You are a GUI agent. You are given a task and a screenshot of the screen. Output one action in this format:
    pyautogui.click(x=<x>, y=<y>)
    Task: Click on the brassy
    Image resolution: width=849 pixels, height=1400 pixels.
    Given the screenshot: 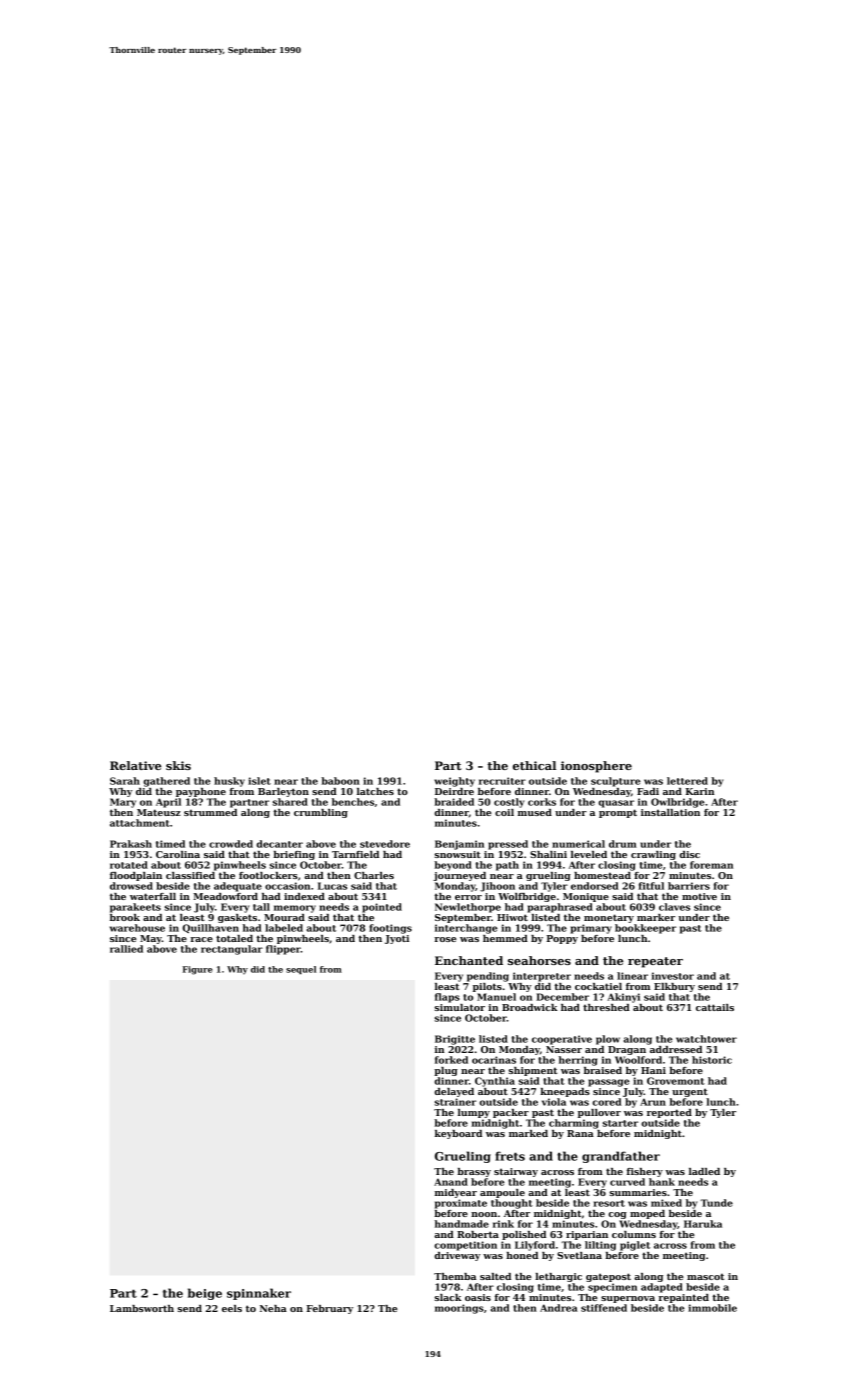 What is the action you would take?
    pyautogui.click(x=474, y=1172)
